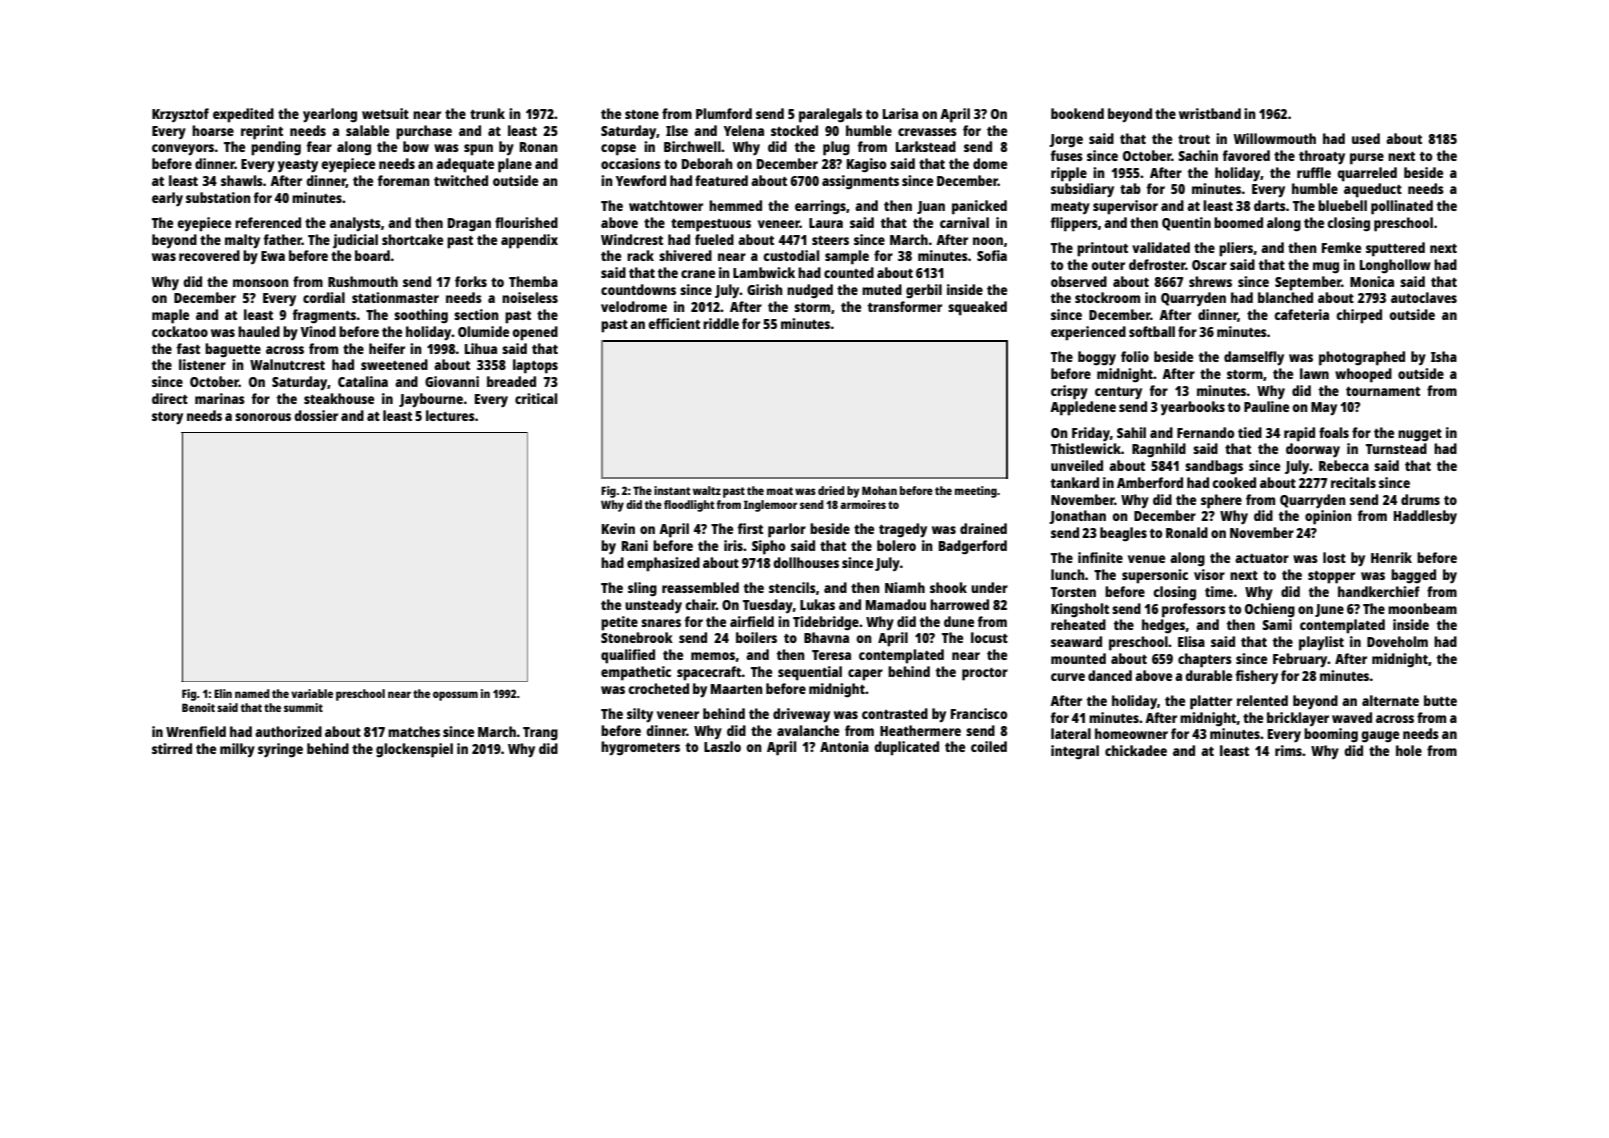 The image size is (1609, 1138). What do you see at coordinates (1159, 450) in the document?
I see `Ragnhild` at bounding box center [1159, 450].
